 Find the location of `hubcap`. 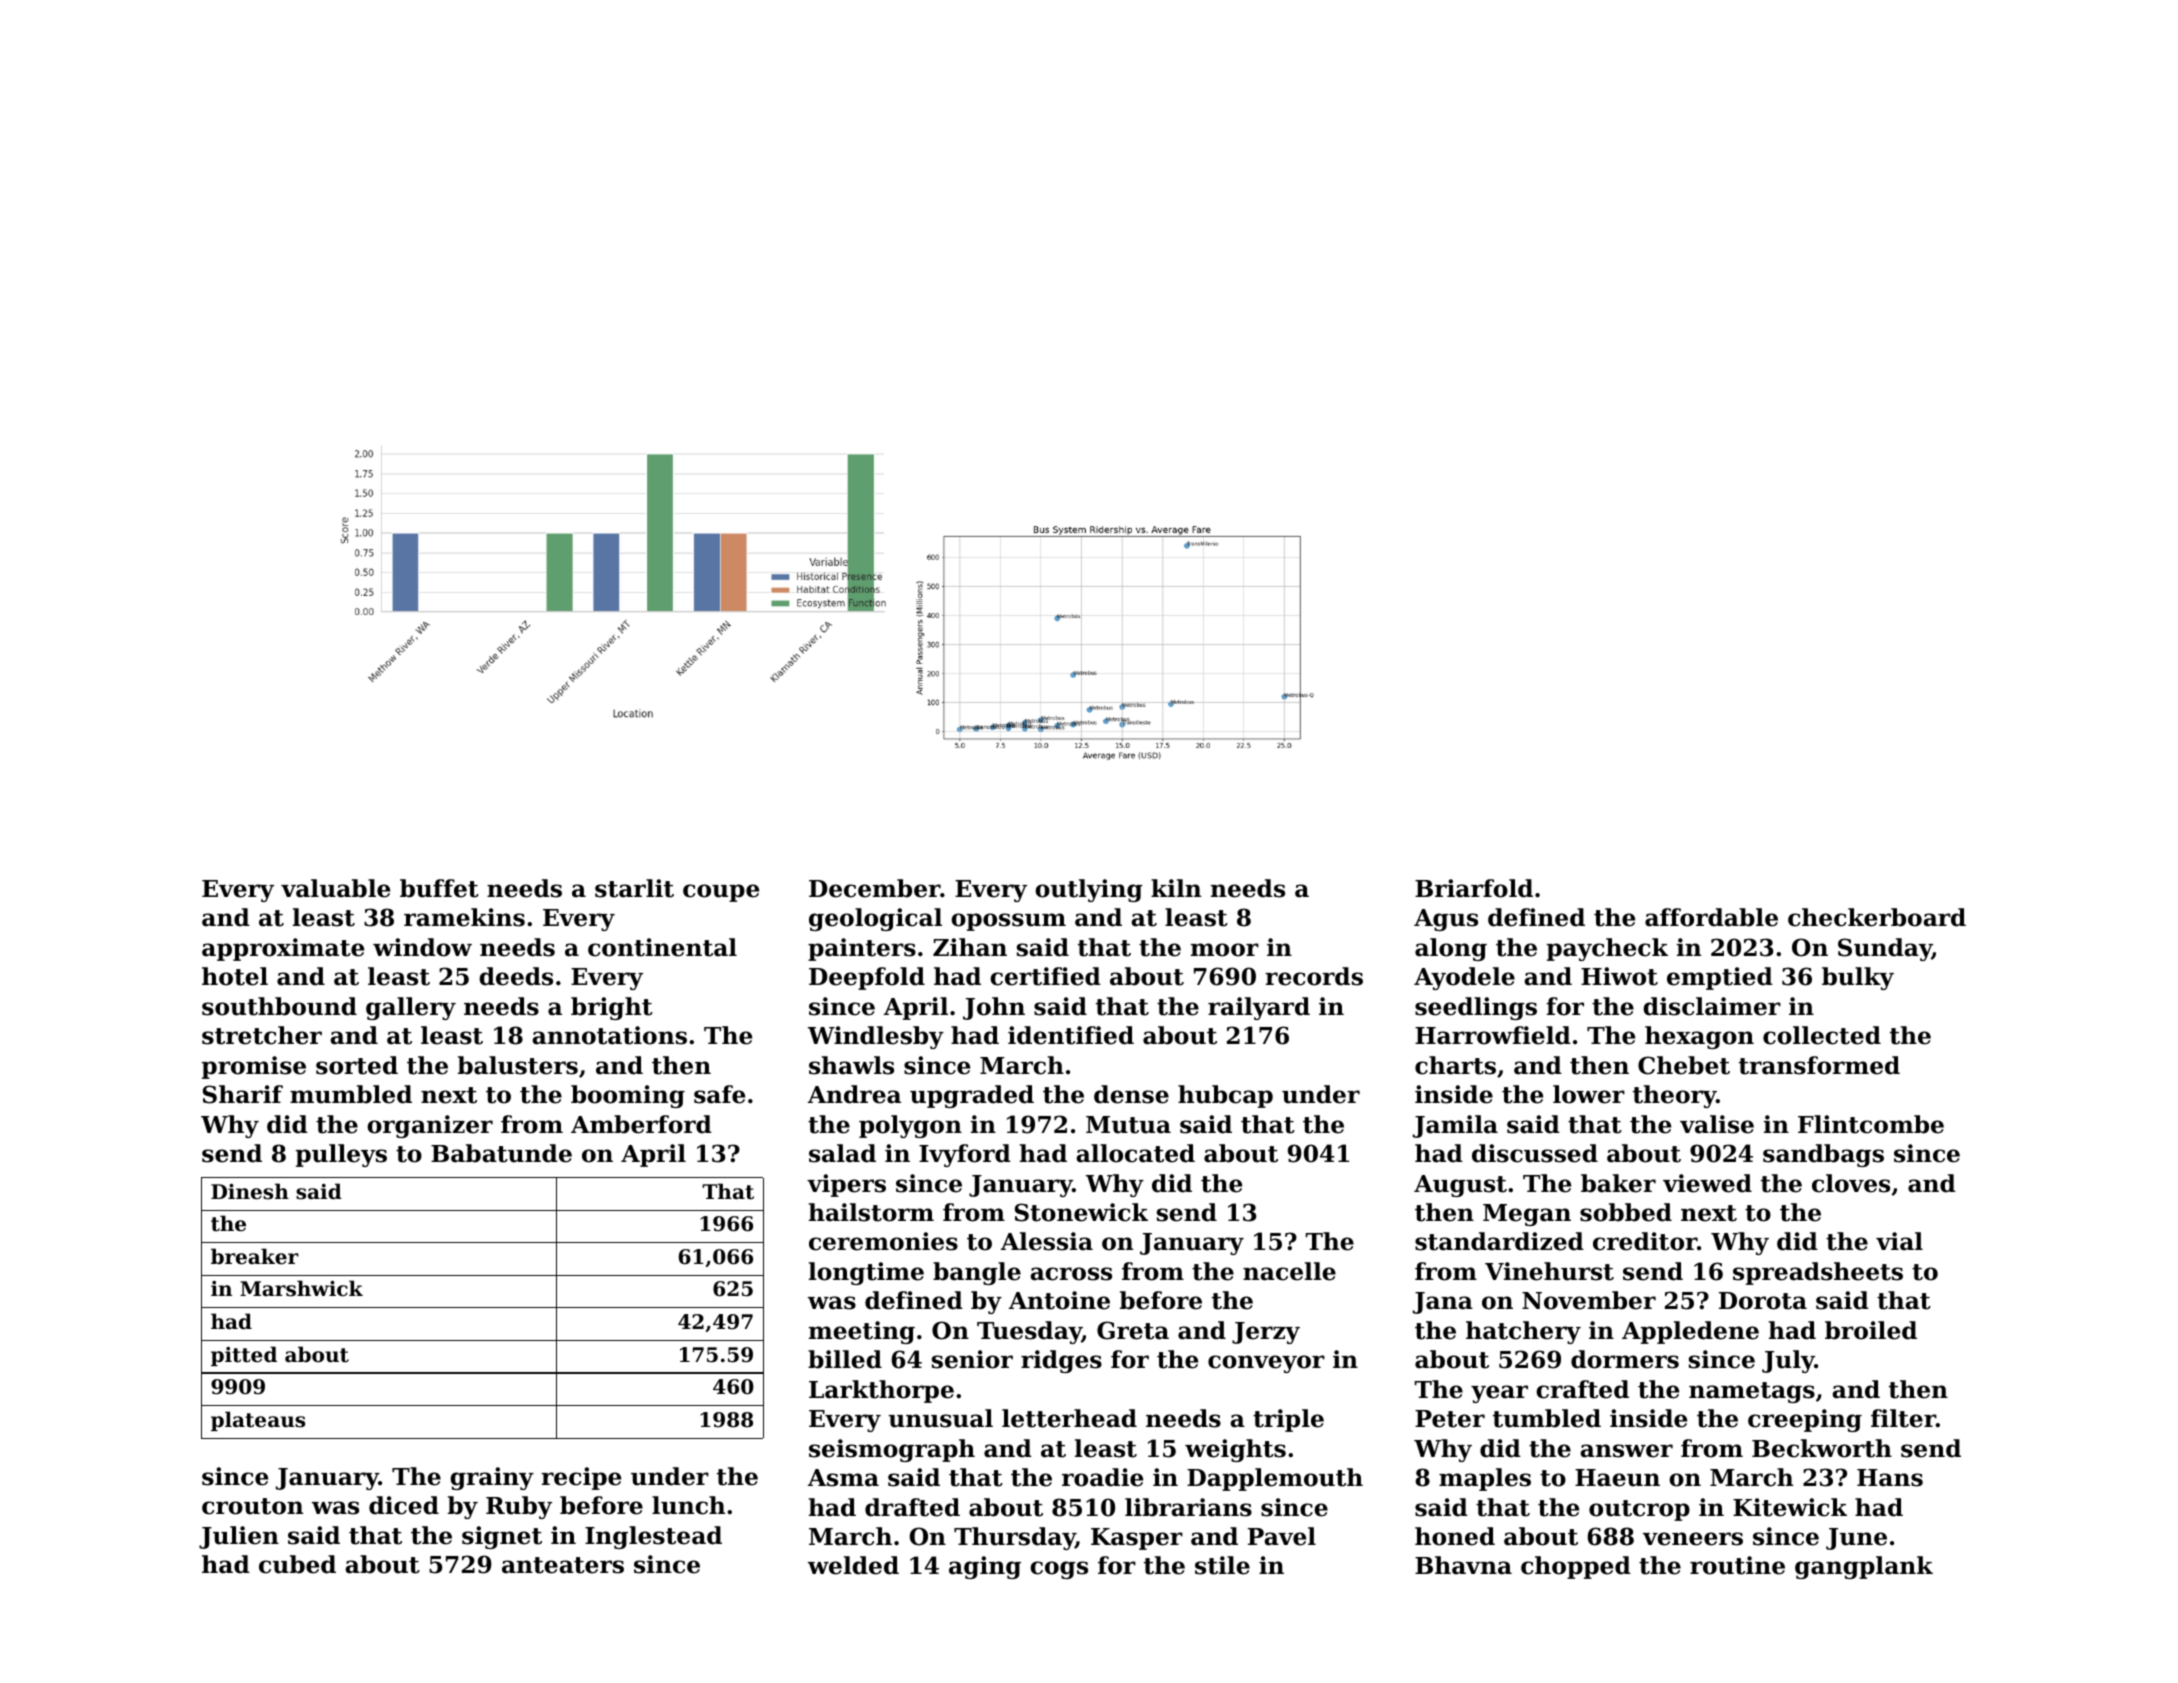

hubcap is located at coordinates (1225, 1096).
